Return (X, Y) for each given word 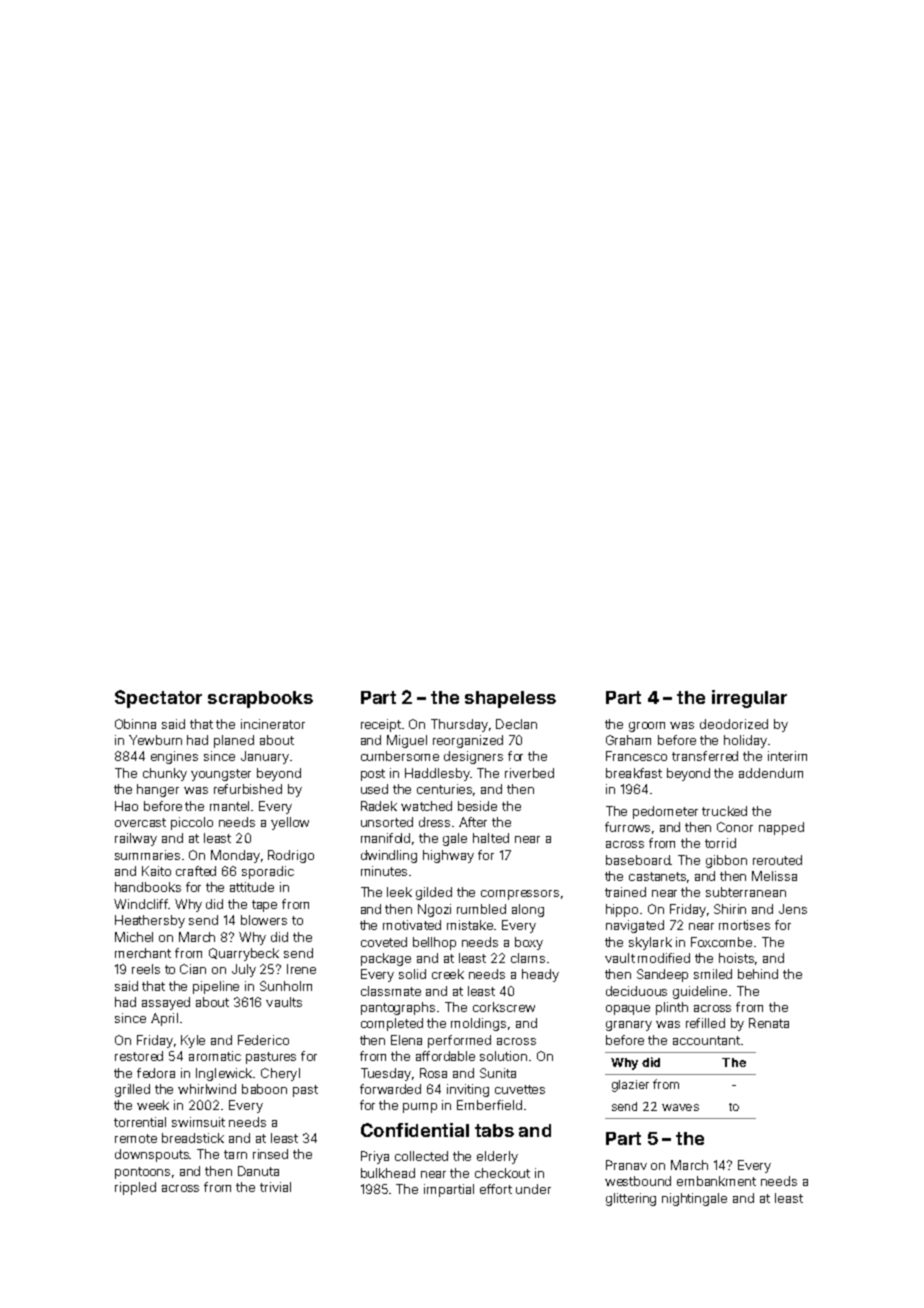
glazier (630, 1086)
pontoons (142, 1173)
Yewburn (155, 740)
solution (503, 1056)
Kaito (156, 871)
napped (781, 828)
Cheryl (280, 1074)
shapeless (510, 699)
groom (647, 727)
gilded (434, 893)
